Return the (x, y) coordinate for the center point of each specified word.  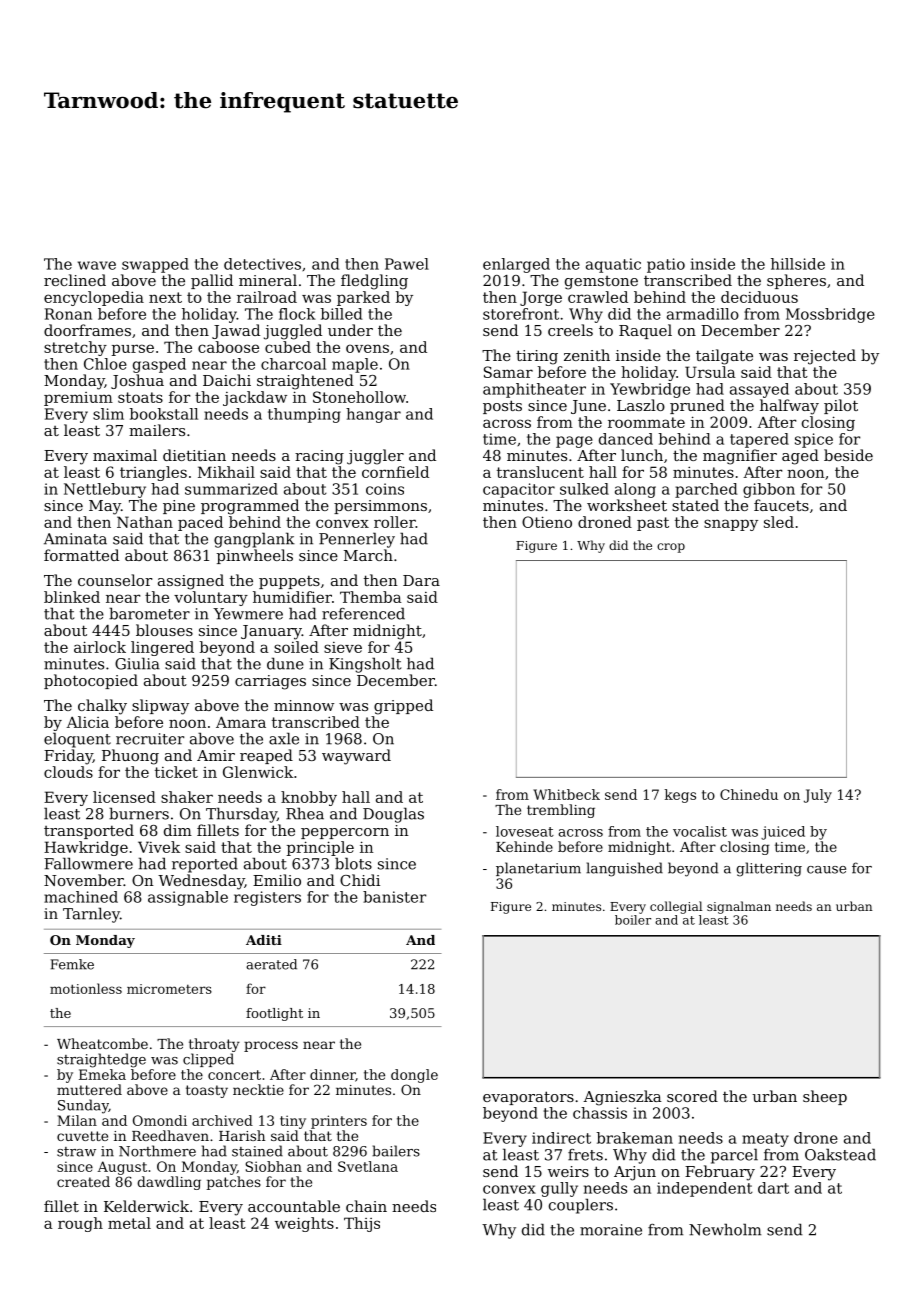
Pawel (407, 264)
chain (366, 1206)
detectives (262, 264)
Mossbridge (830, 315)
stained (257, 1151)
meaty (765, 1140)
